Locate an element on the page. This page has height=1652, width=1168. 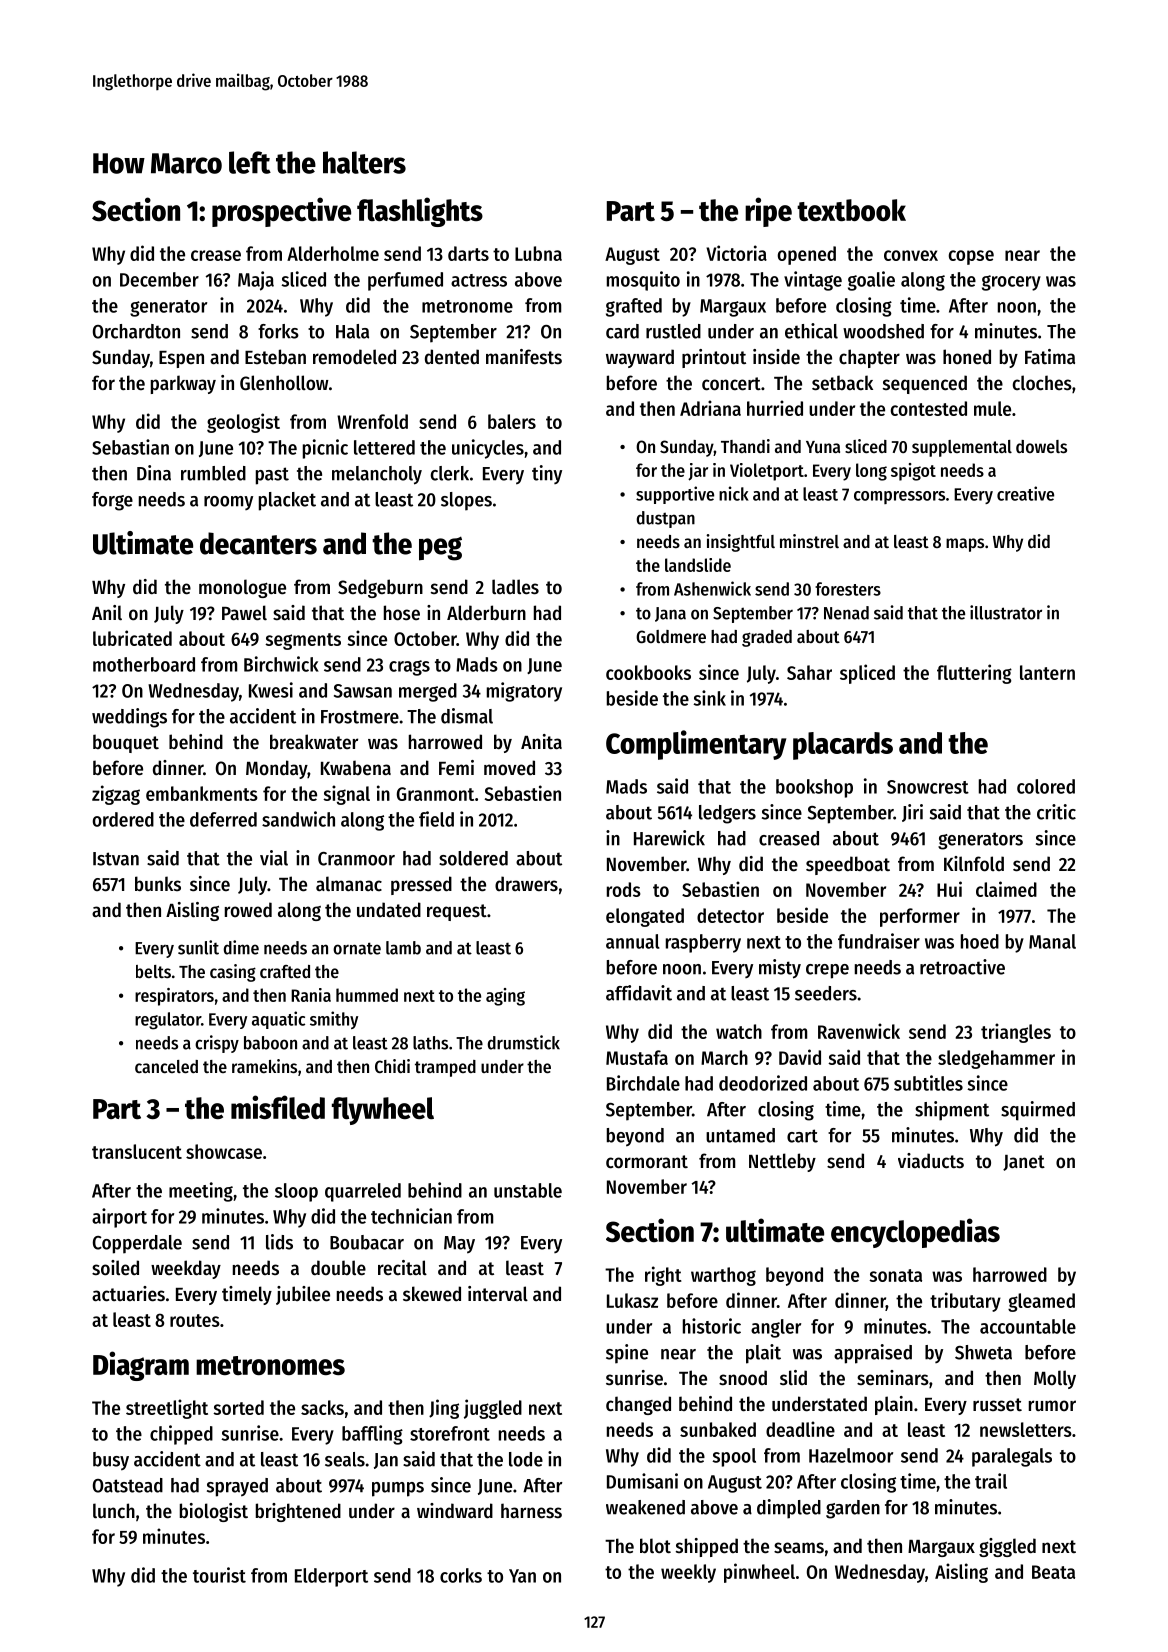
affidavit is located at coordinates (639, 993).
